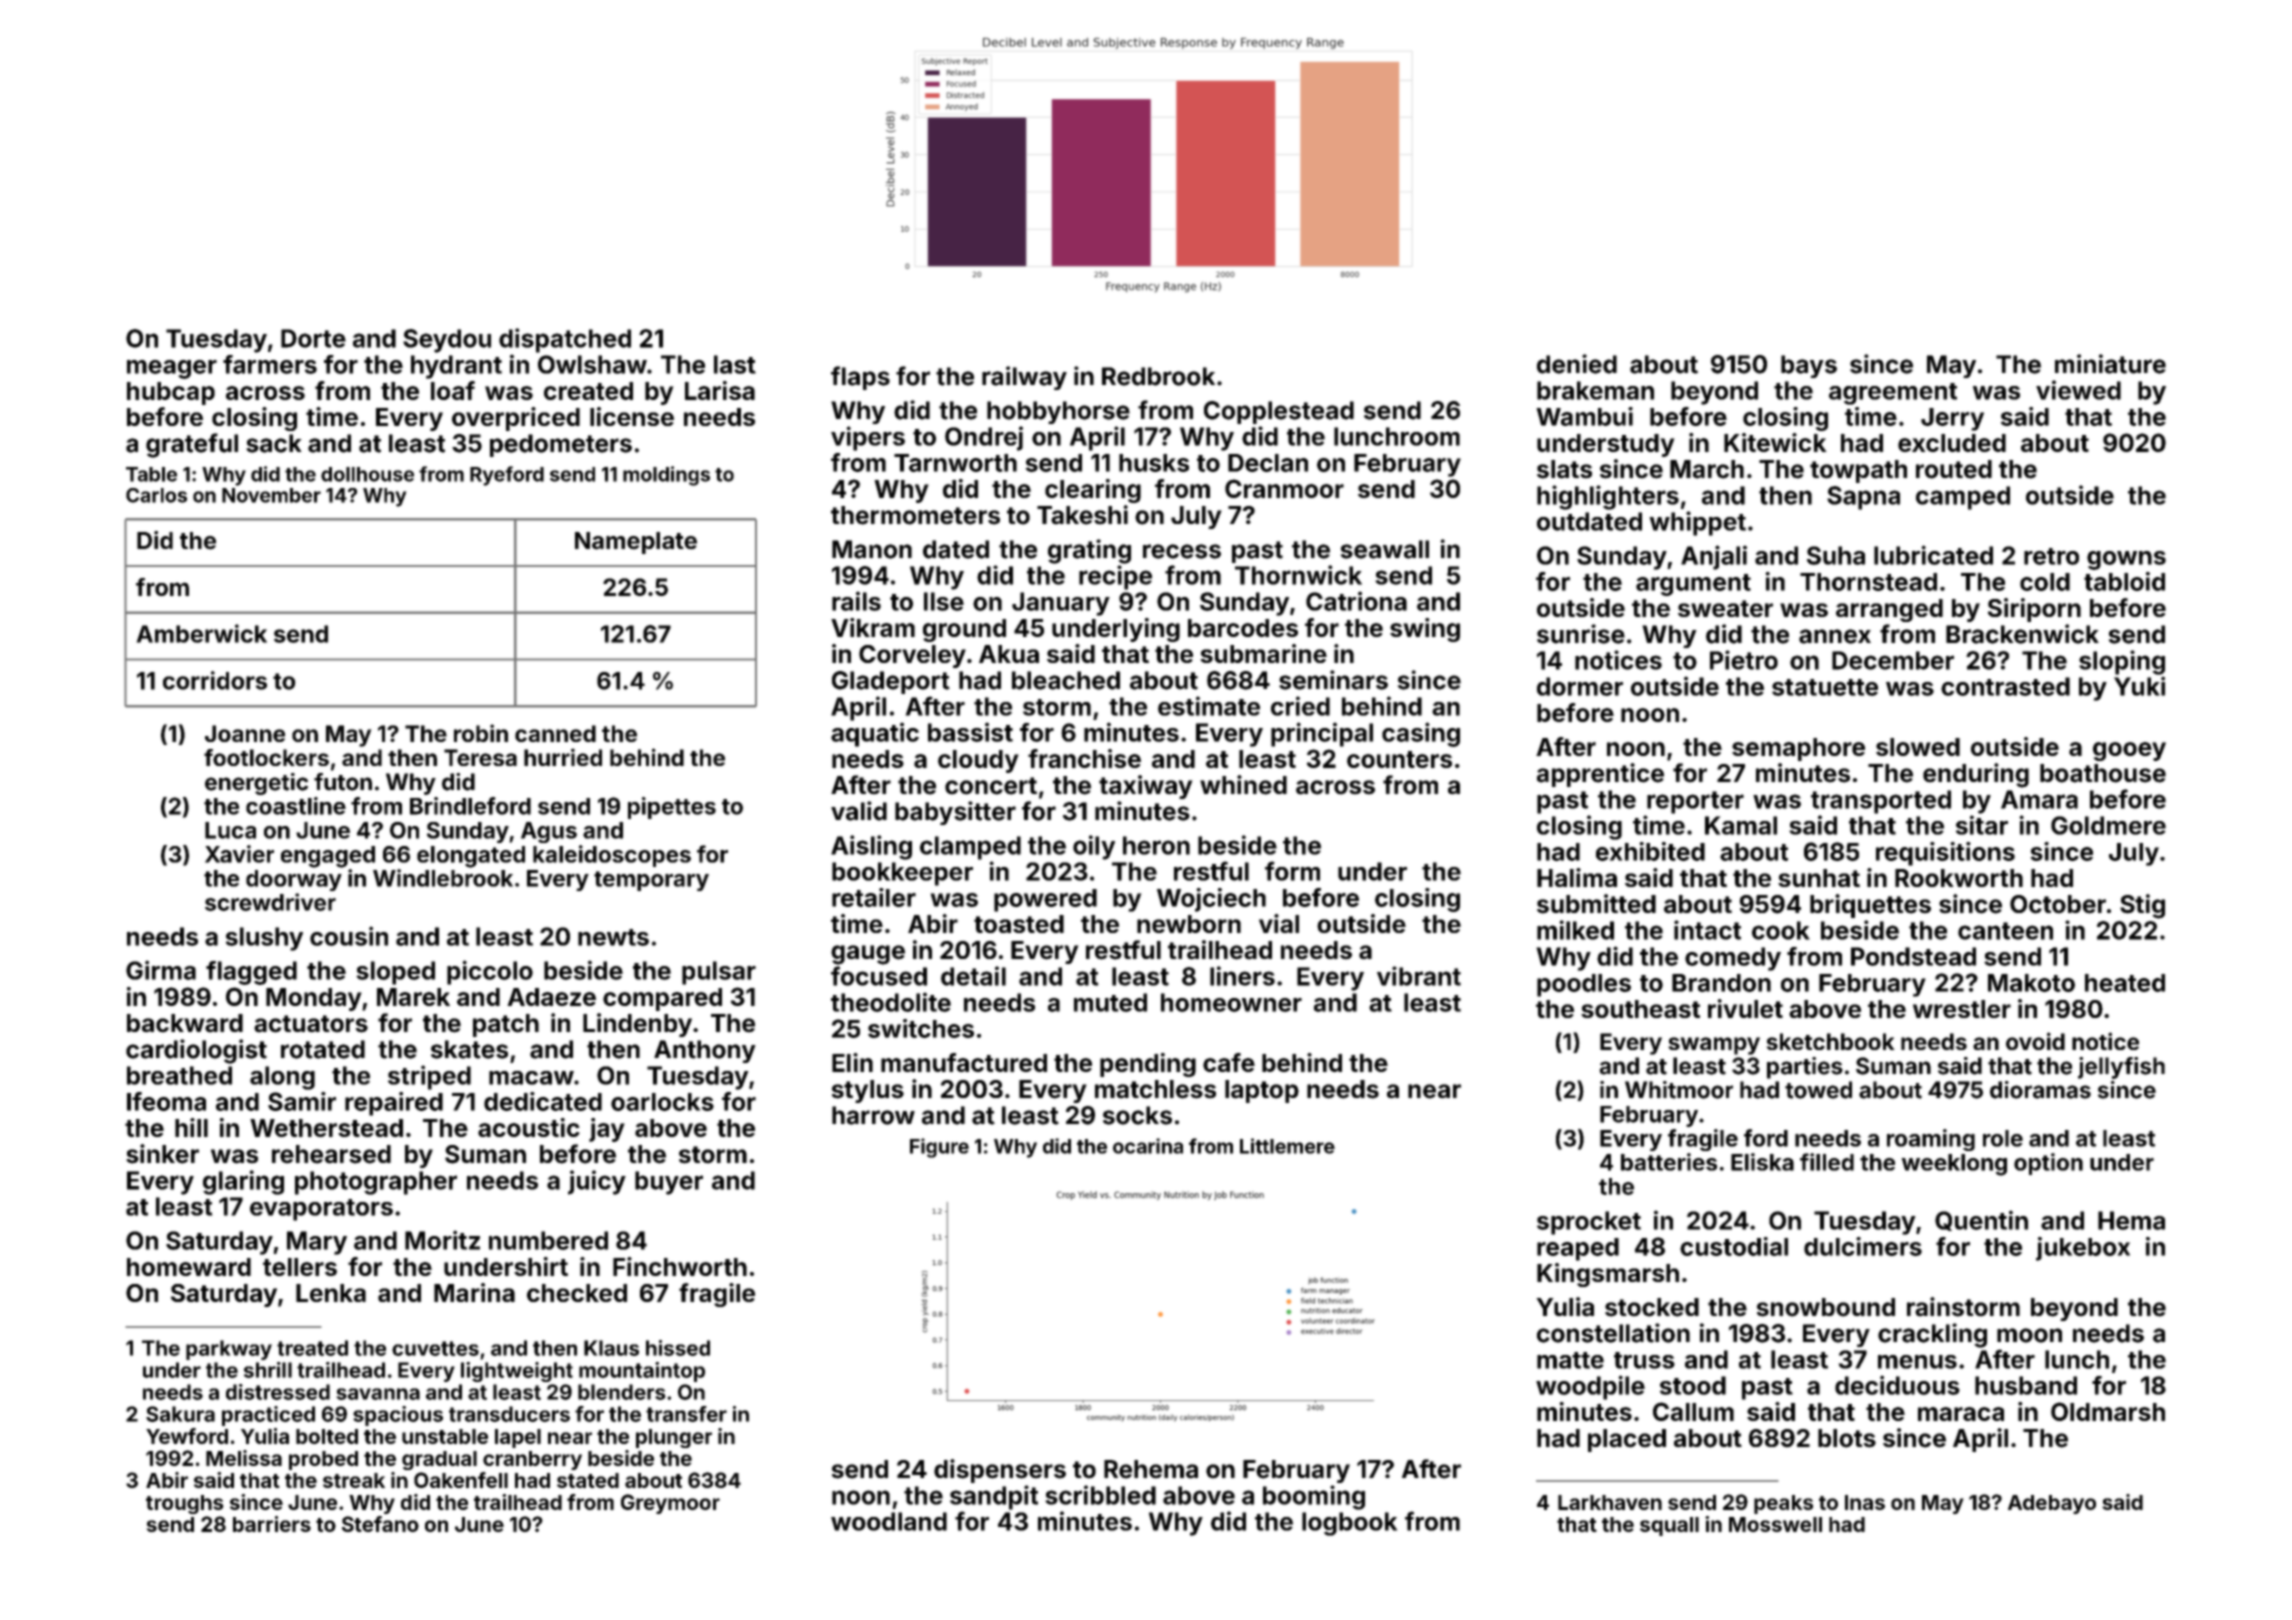 The width and height of the screenshot is (2292, 1620). Describe the element at coordinates (1961, 1414) in the screenshot. I see `maraca` at that location.
